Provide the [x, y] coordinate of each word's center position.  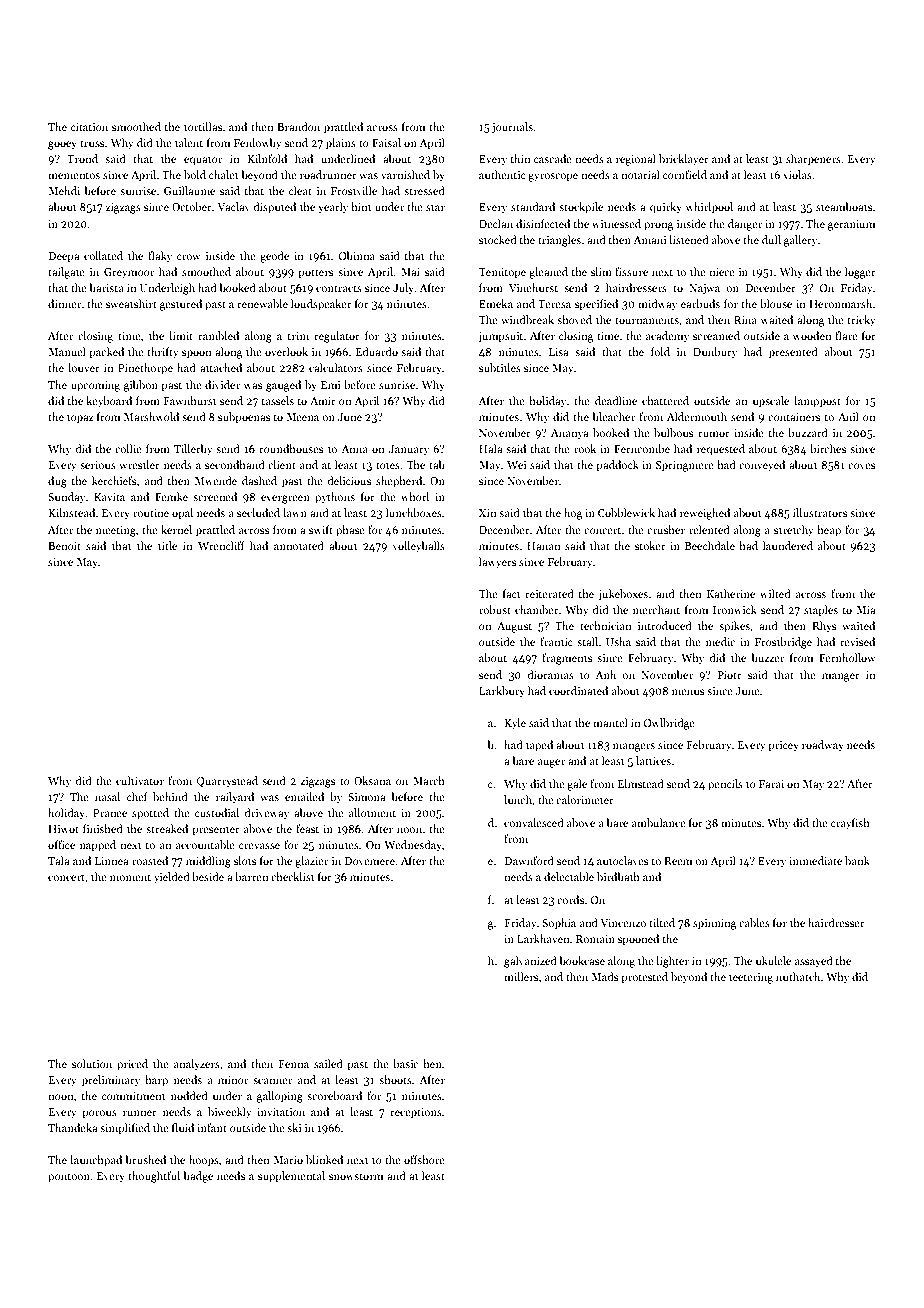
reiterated [549, 593]
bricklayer [684, 160]
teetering [751, 978]
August [514, 627]
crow [189, 257]
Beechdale [710, 545]
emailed [304, 796]
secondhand [235, 464]
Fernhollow [847, 657]
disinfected [543, 223]
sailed [328, 1063]
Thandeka [72, 1127]
